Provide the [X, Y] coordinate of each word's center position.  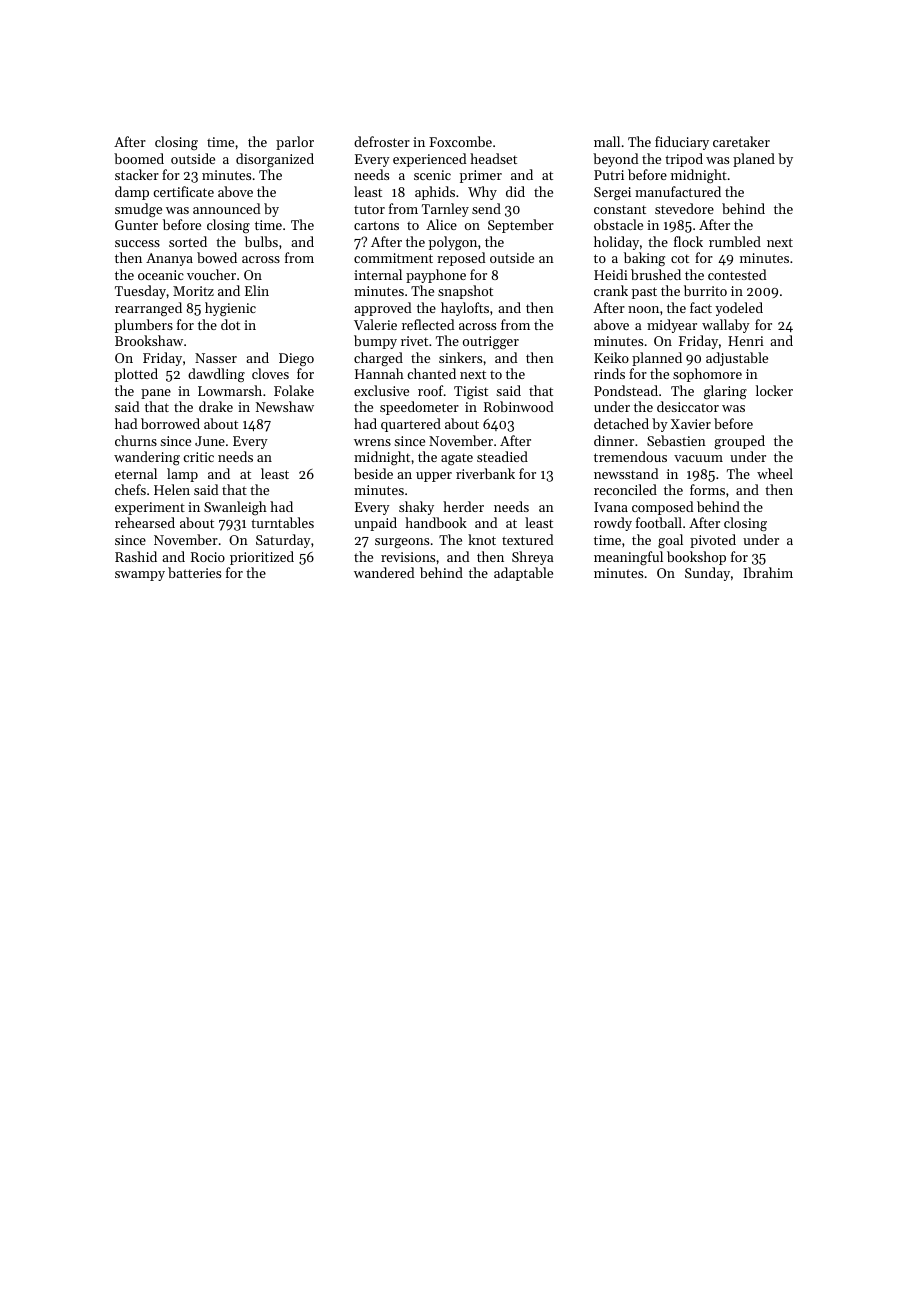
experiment [150, 508]
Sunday [707, 574]
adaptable [523, 574]
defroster [382, 141]
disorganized [275, 160]
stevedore [684, 208]
